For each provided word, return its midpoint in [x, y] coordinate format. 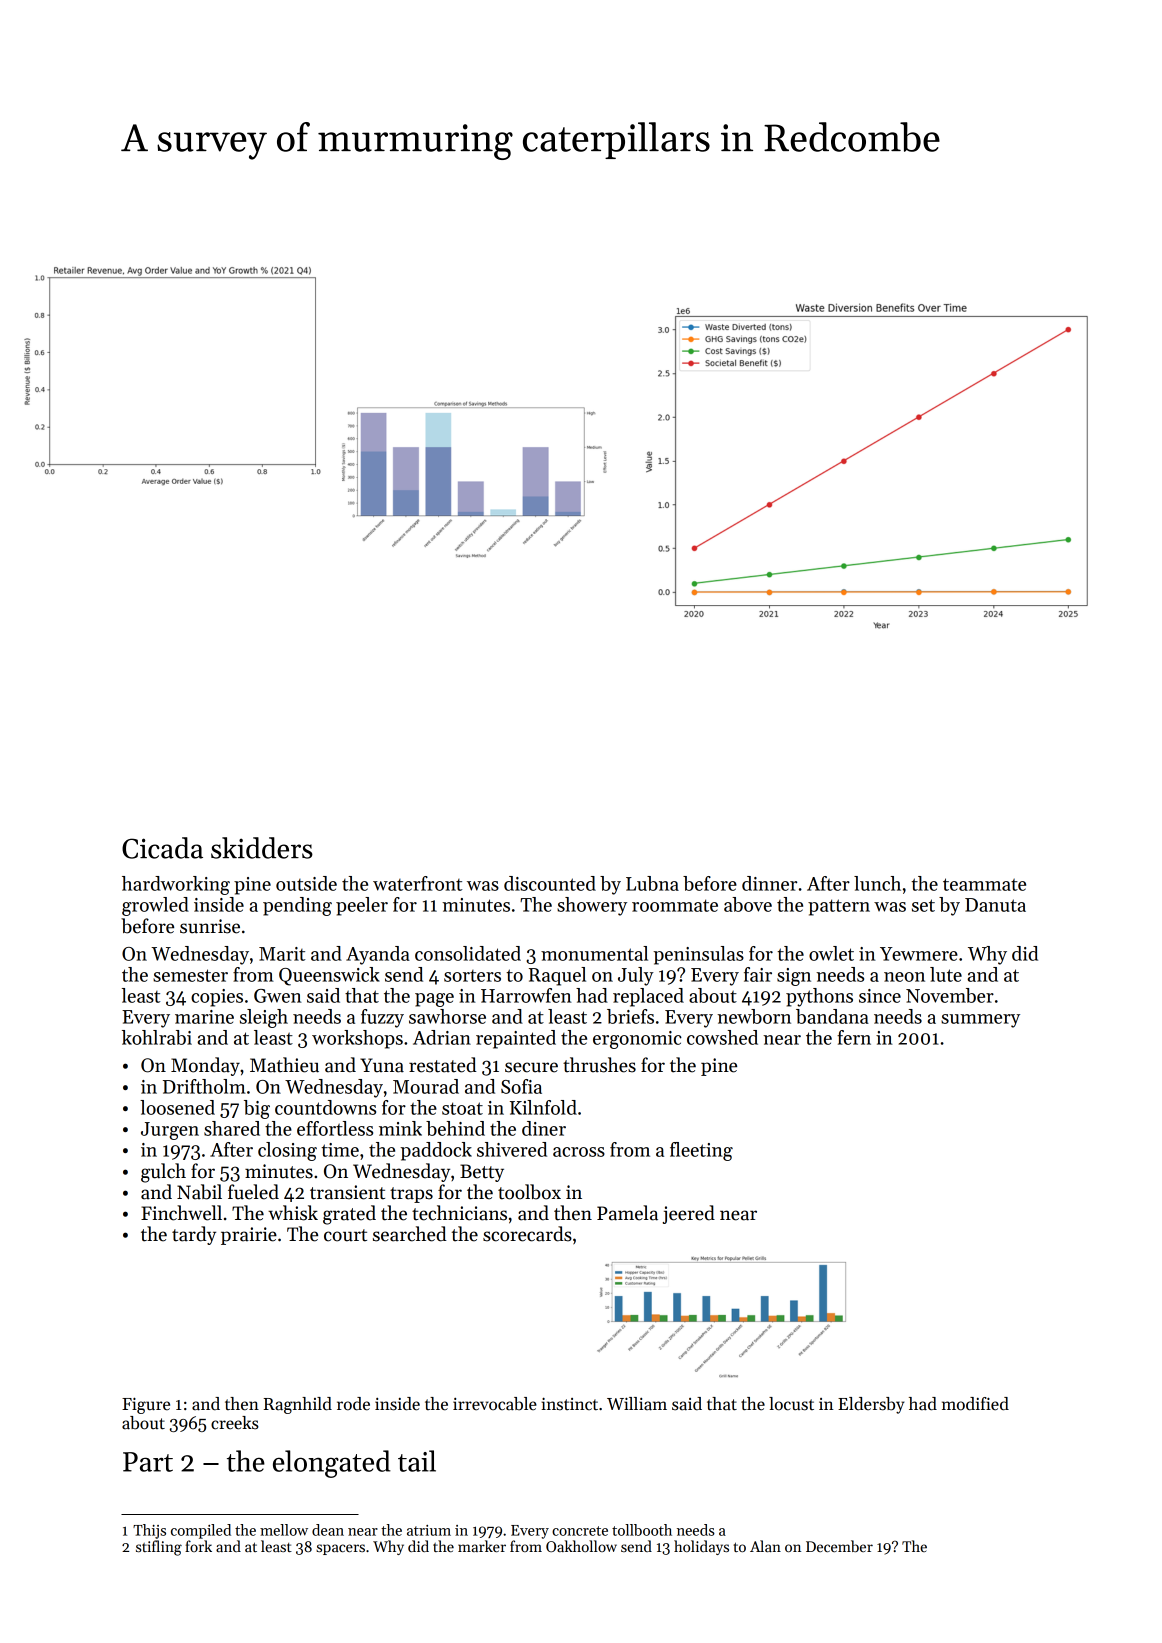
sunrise [210, 926]
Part [148, 1462]
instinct [569, 1404]
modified [975, 1404]
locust [791, 1404]
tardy [194, 1235]
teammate [984, 884]
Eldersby [871, 1405]
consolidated [468, 953]
